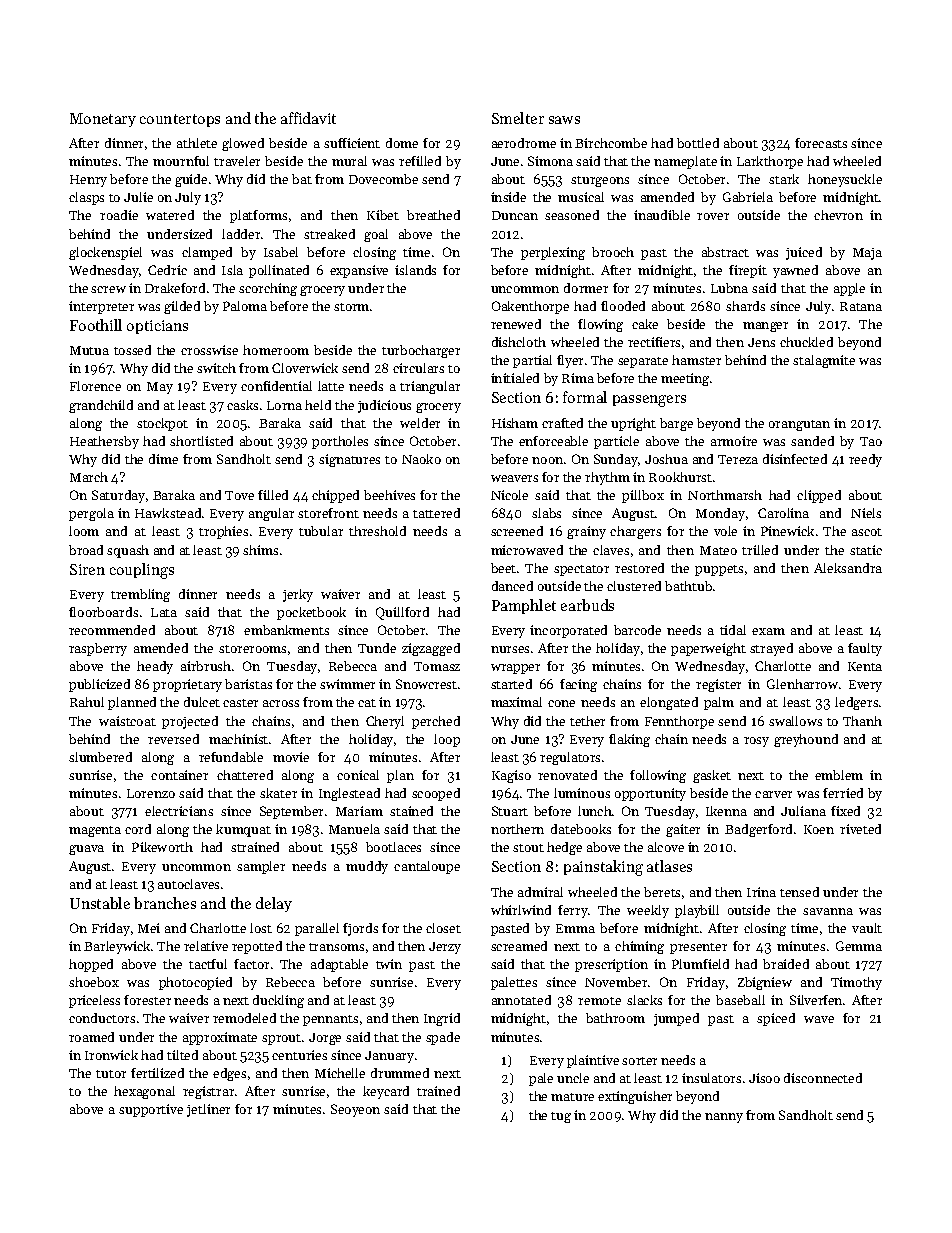  What do you see at coordinates (284, 405) in the screenshot?
I see `Lorna` at bounding box center [284, 405].
